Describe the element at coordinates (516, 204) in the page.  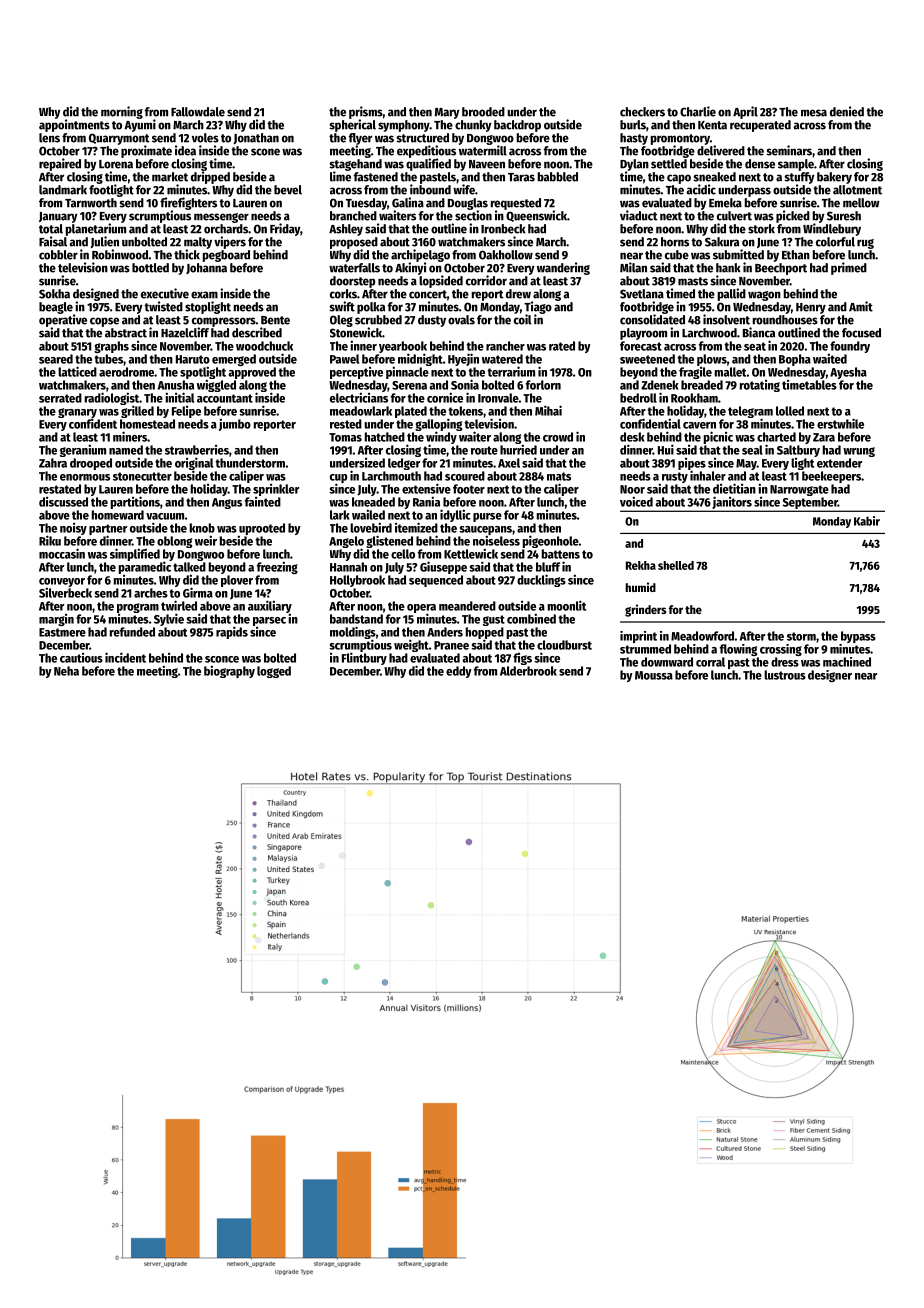
I see `requested` at that location.
